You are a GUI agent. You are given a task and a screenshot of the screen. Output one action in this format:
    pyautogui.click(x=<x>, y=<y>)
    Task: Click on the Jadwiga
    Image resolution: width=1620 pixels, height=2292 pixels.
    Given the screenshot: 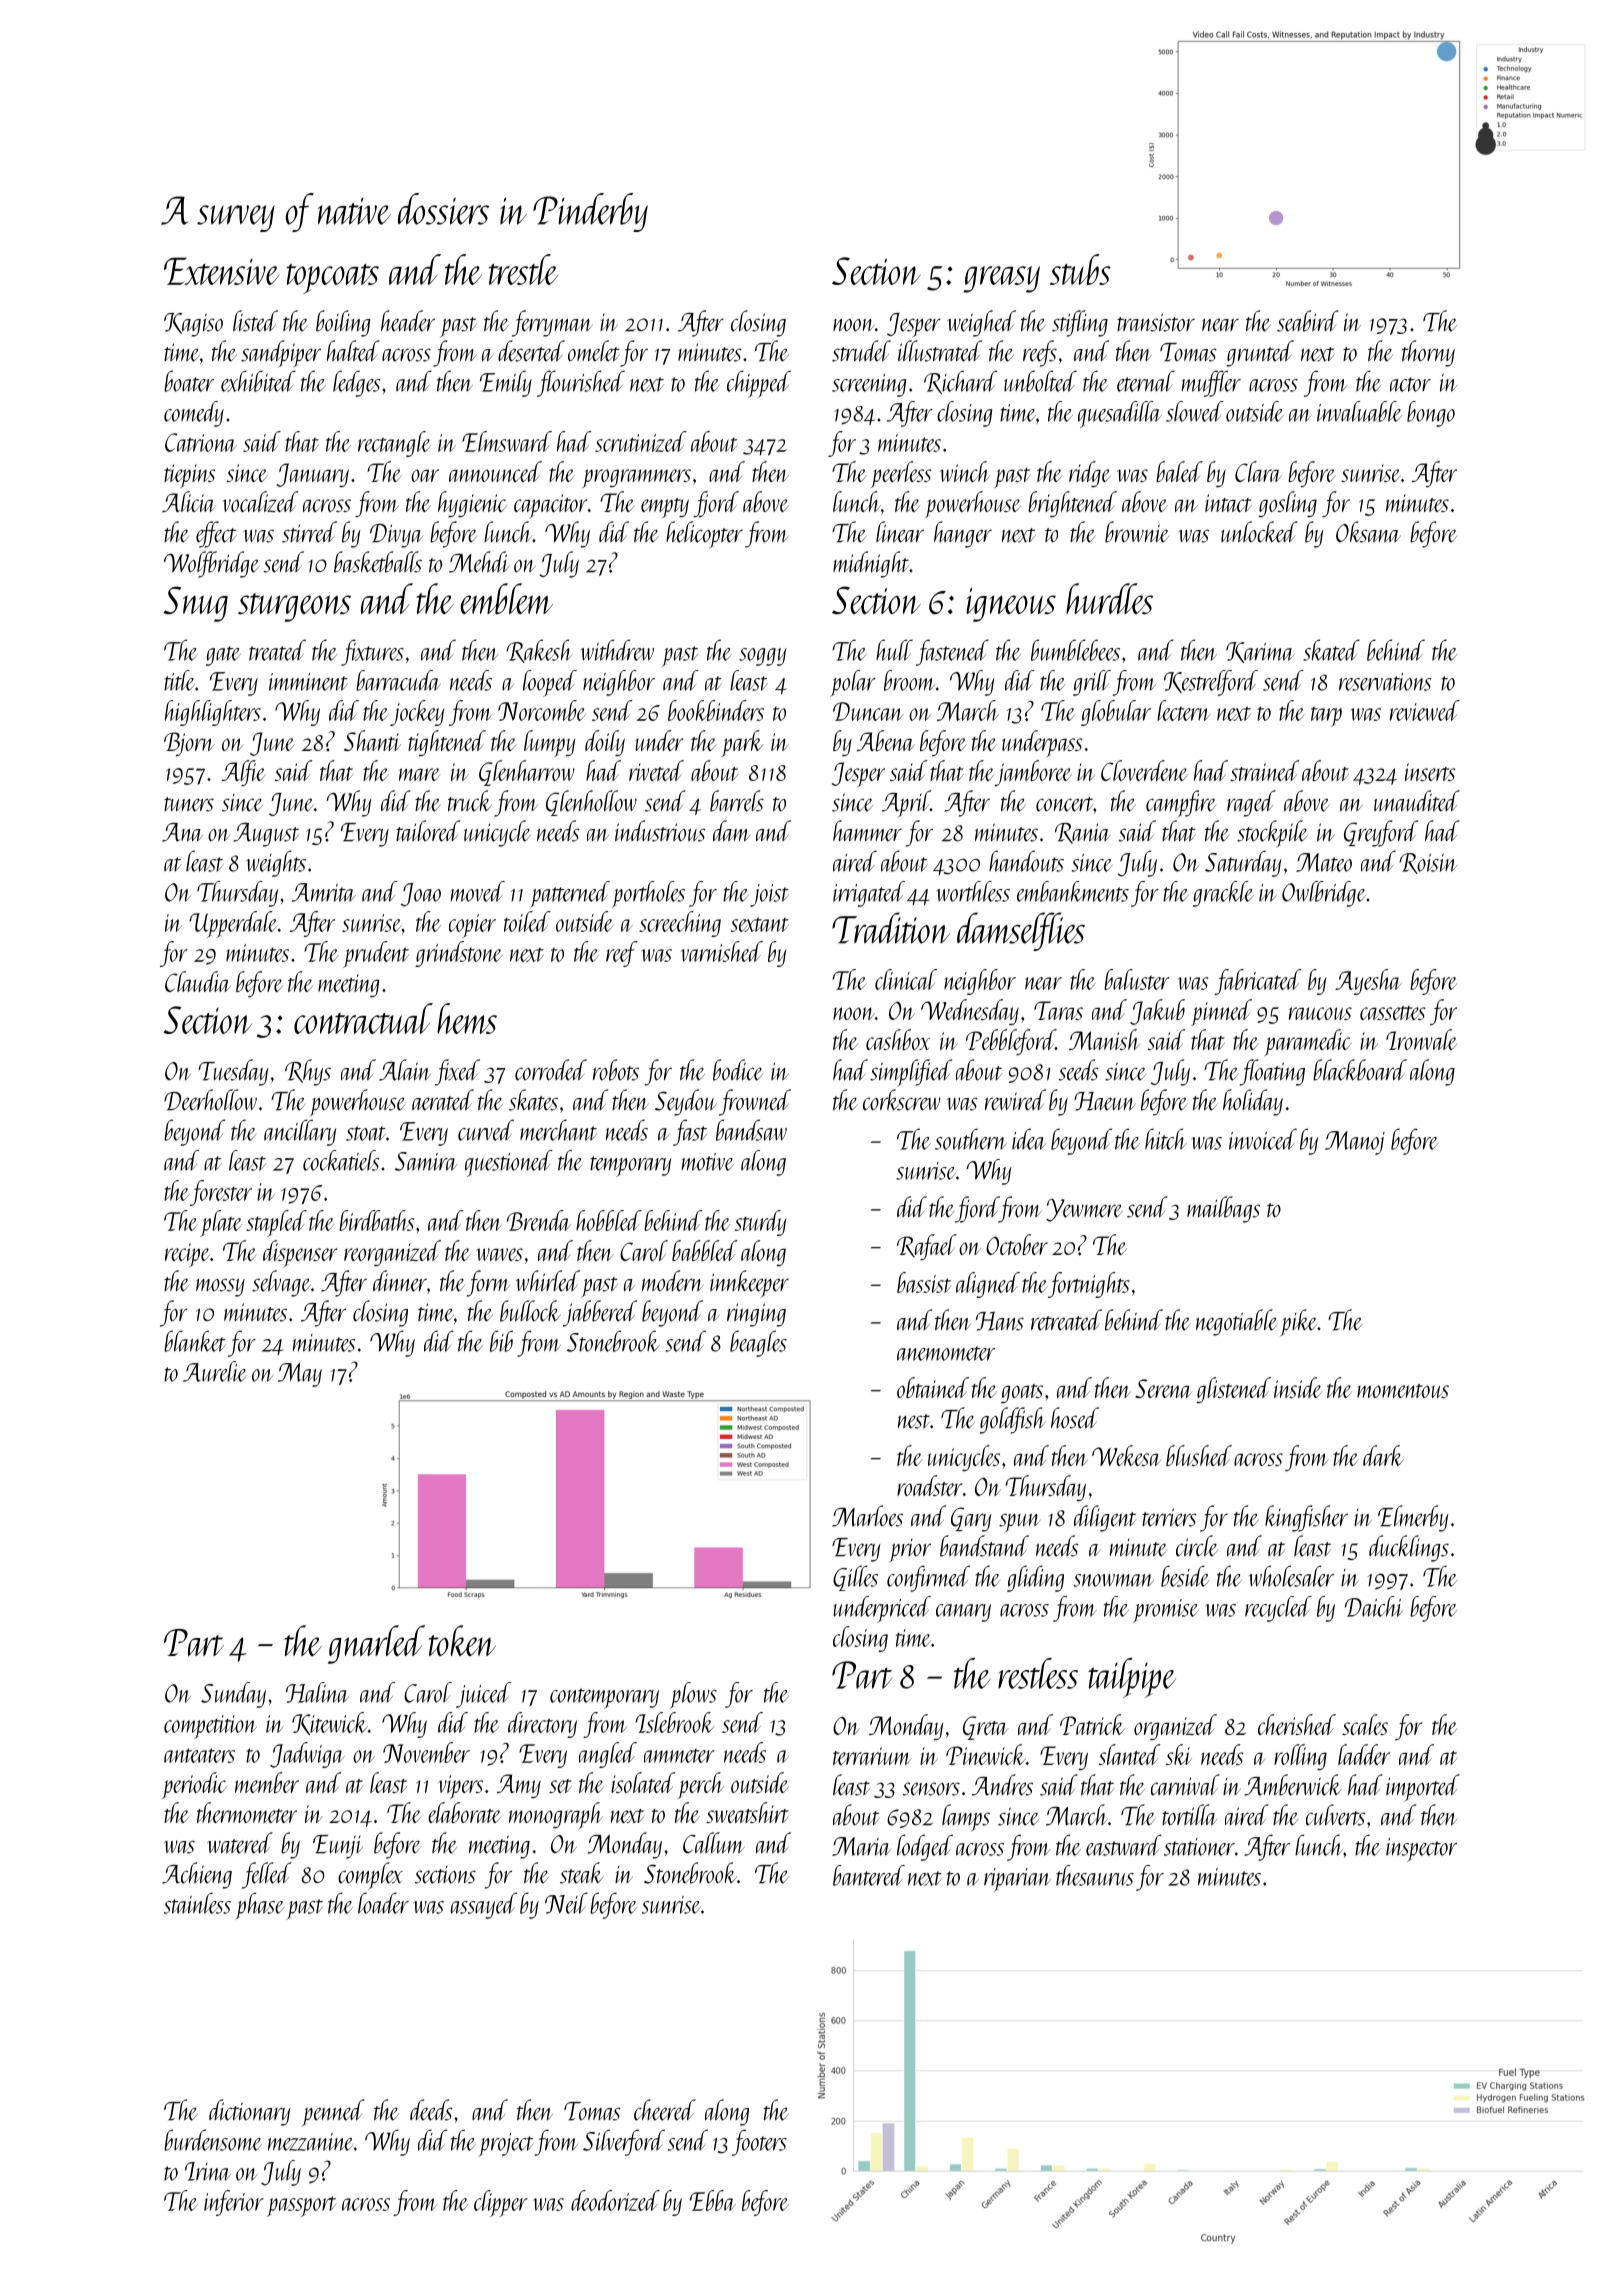 What is the action you would take?
    pyautogui.click(x=307, y=1755)
